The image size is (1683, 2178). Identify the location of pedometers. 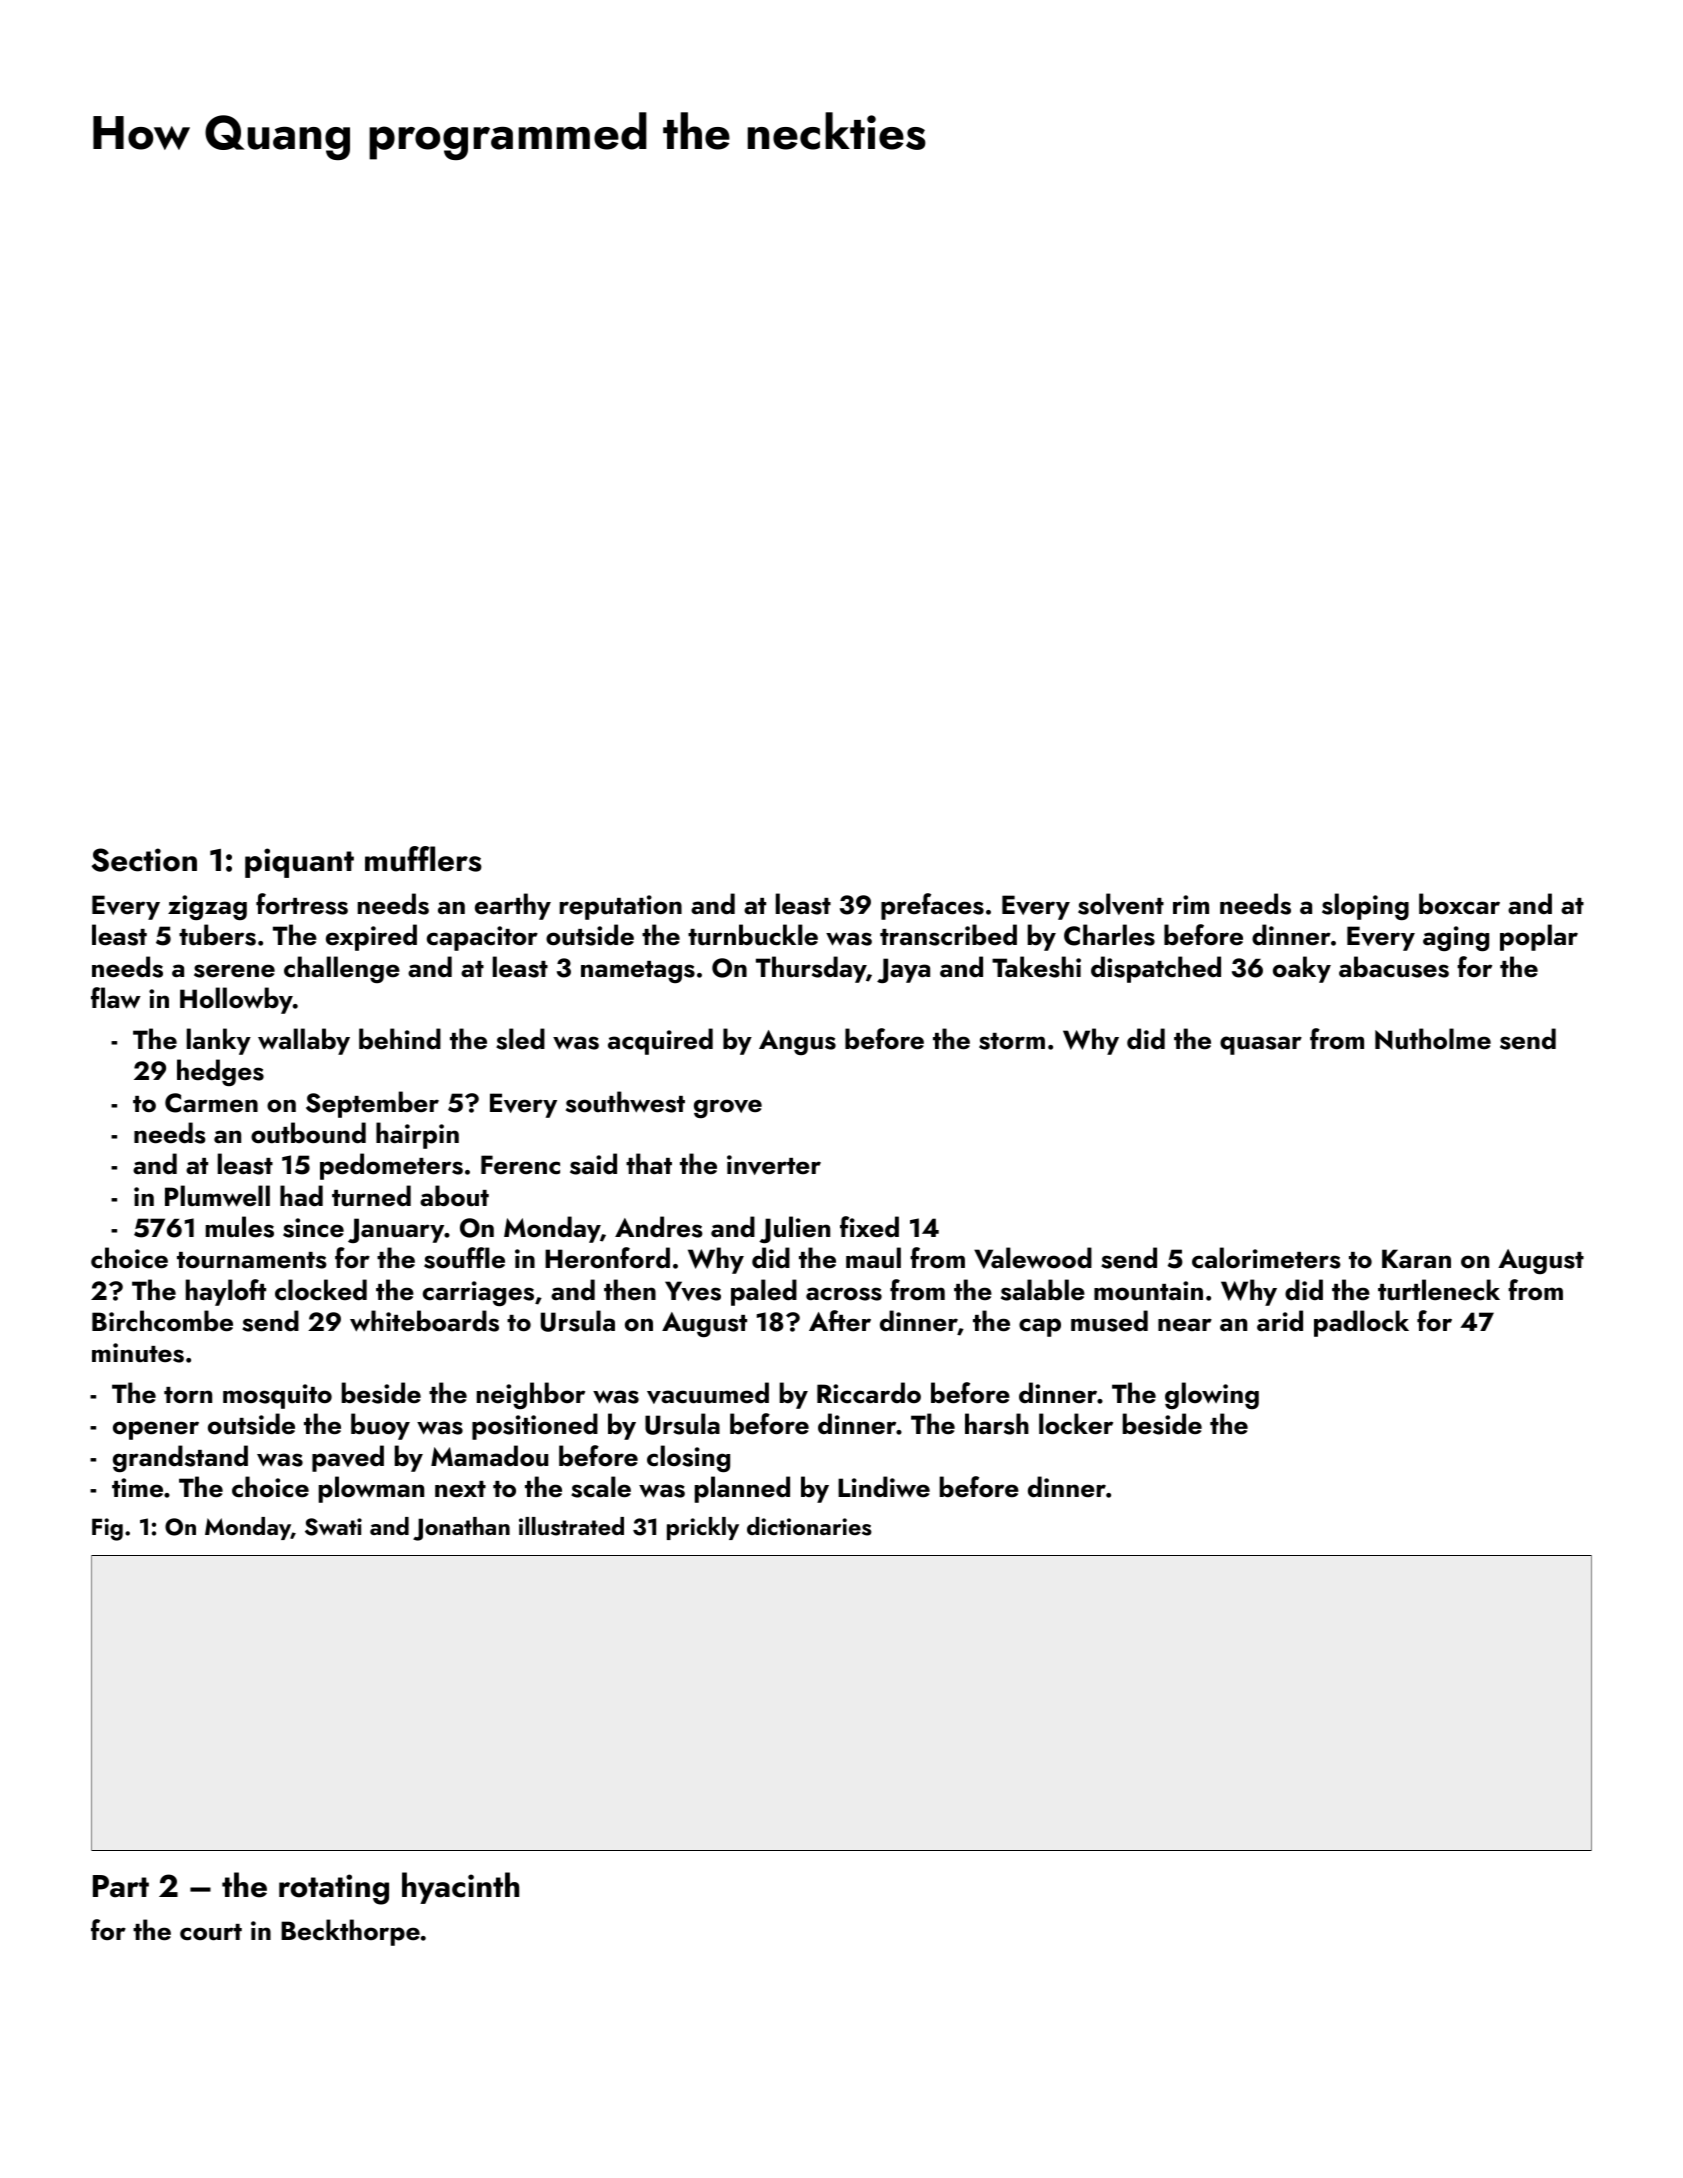
(391, 1166).
